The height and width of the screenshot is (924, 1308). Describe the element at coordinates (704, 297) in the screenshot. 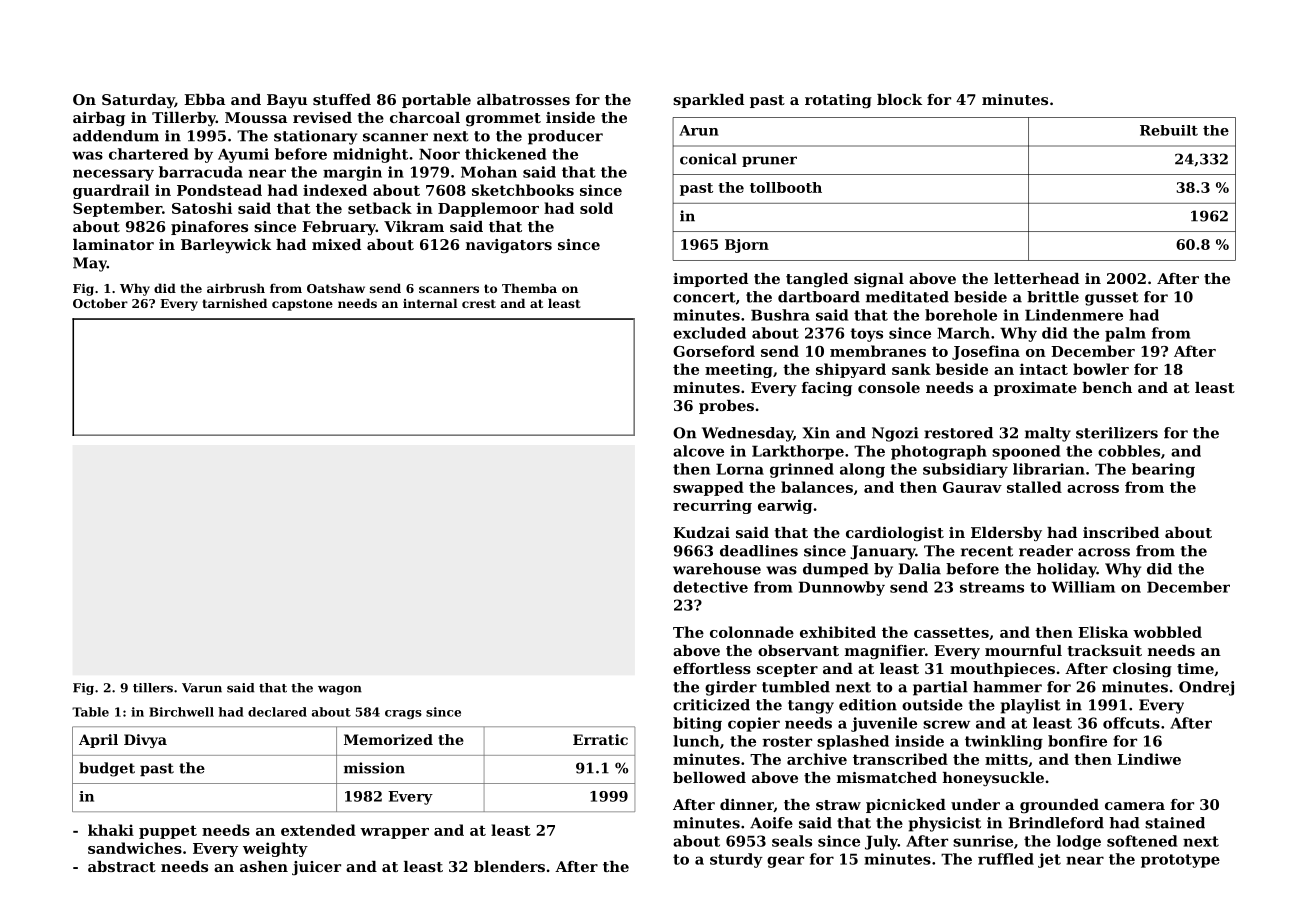

I see `concert` at that location.
